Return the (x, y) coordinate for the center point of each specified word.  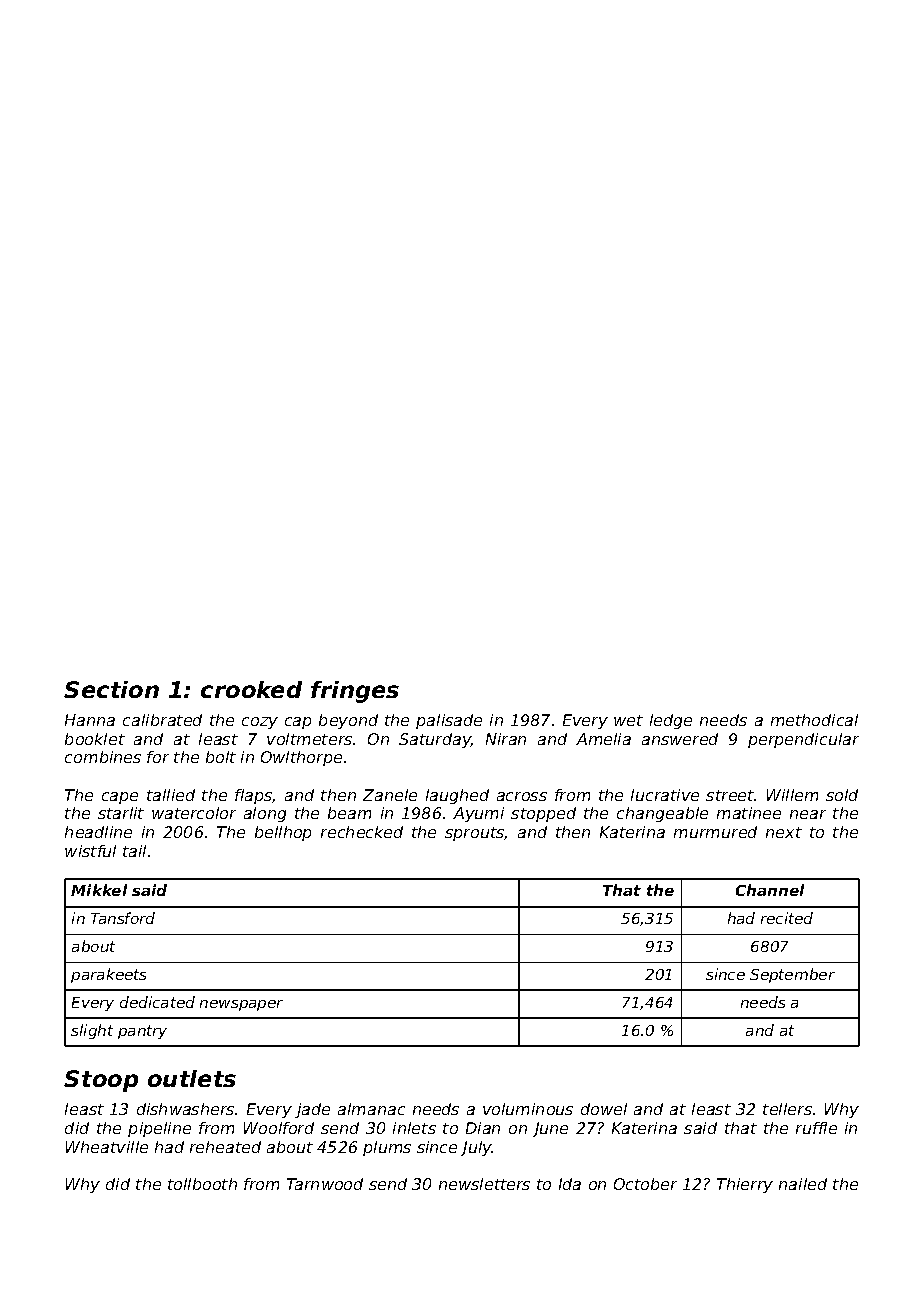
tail (134, 851)
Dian (483, 1128)
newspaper (241, 1005)
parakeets (108, 975)
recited (787, 918)
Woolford (279, 1128)
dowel (604, 1109)
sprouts (475, 834)
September (792, 975)
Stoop (101, 1081)
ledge (671, 721)
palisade (449, 721)
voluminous (528, 1109)
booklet (95, 739)
